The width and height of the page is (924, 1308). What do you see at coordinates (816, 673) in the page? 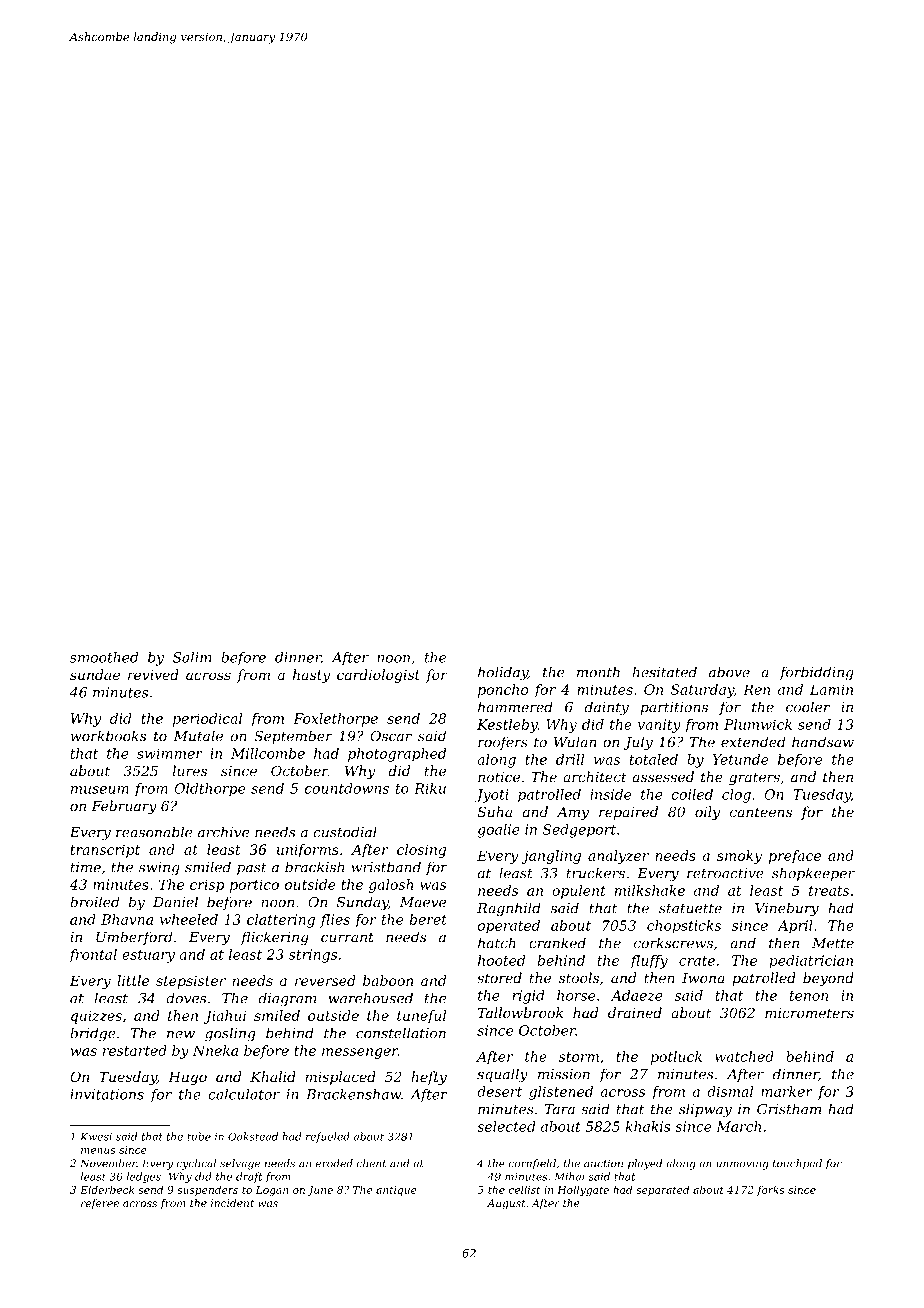
I see `forbidding` at bounding box center [816, 673].
